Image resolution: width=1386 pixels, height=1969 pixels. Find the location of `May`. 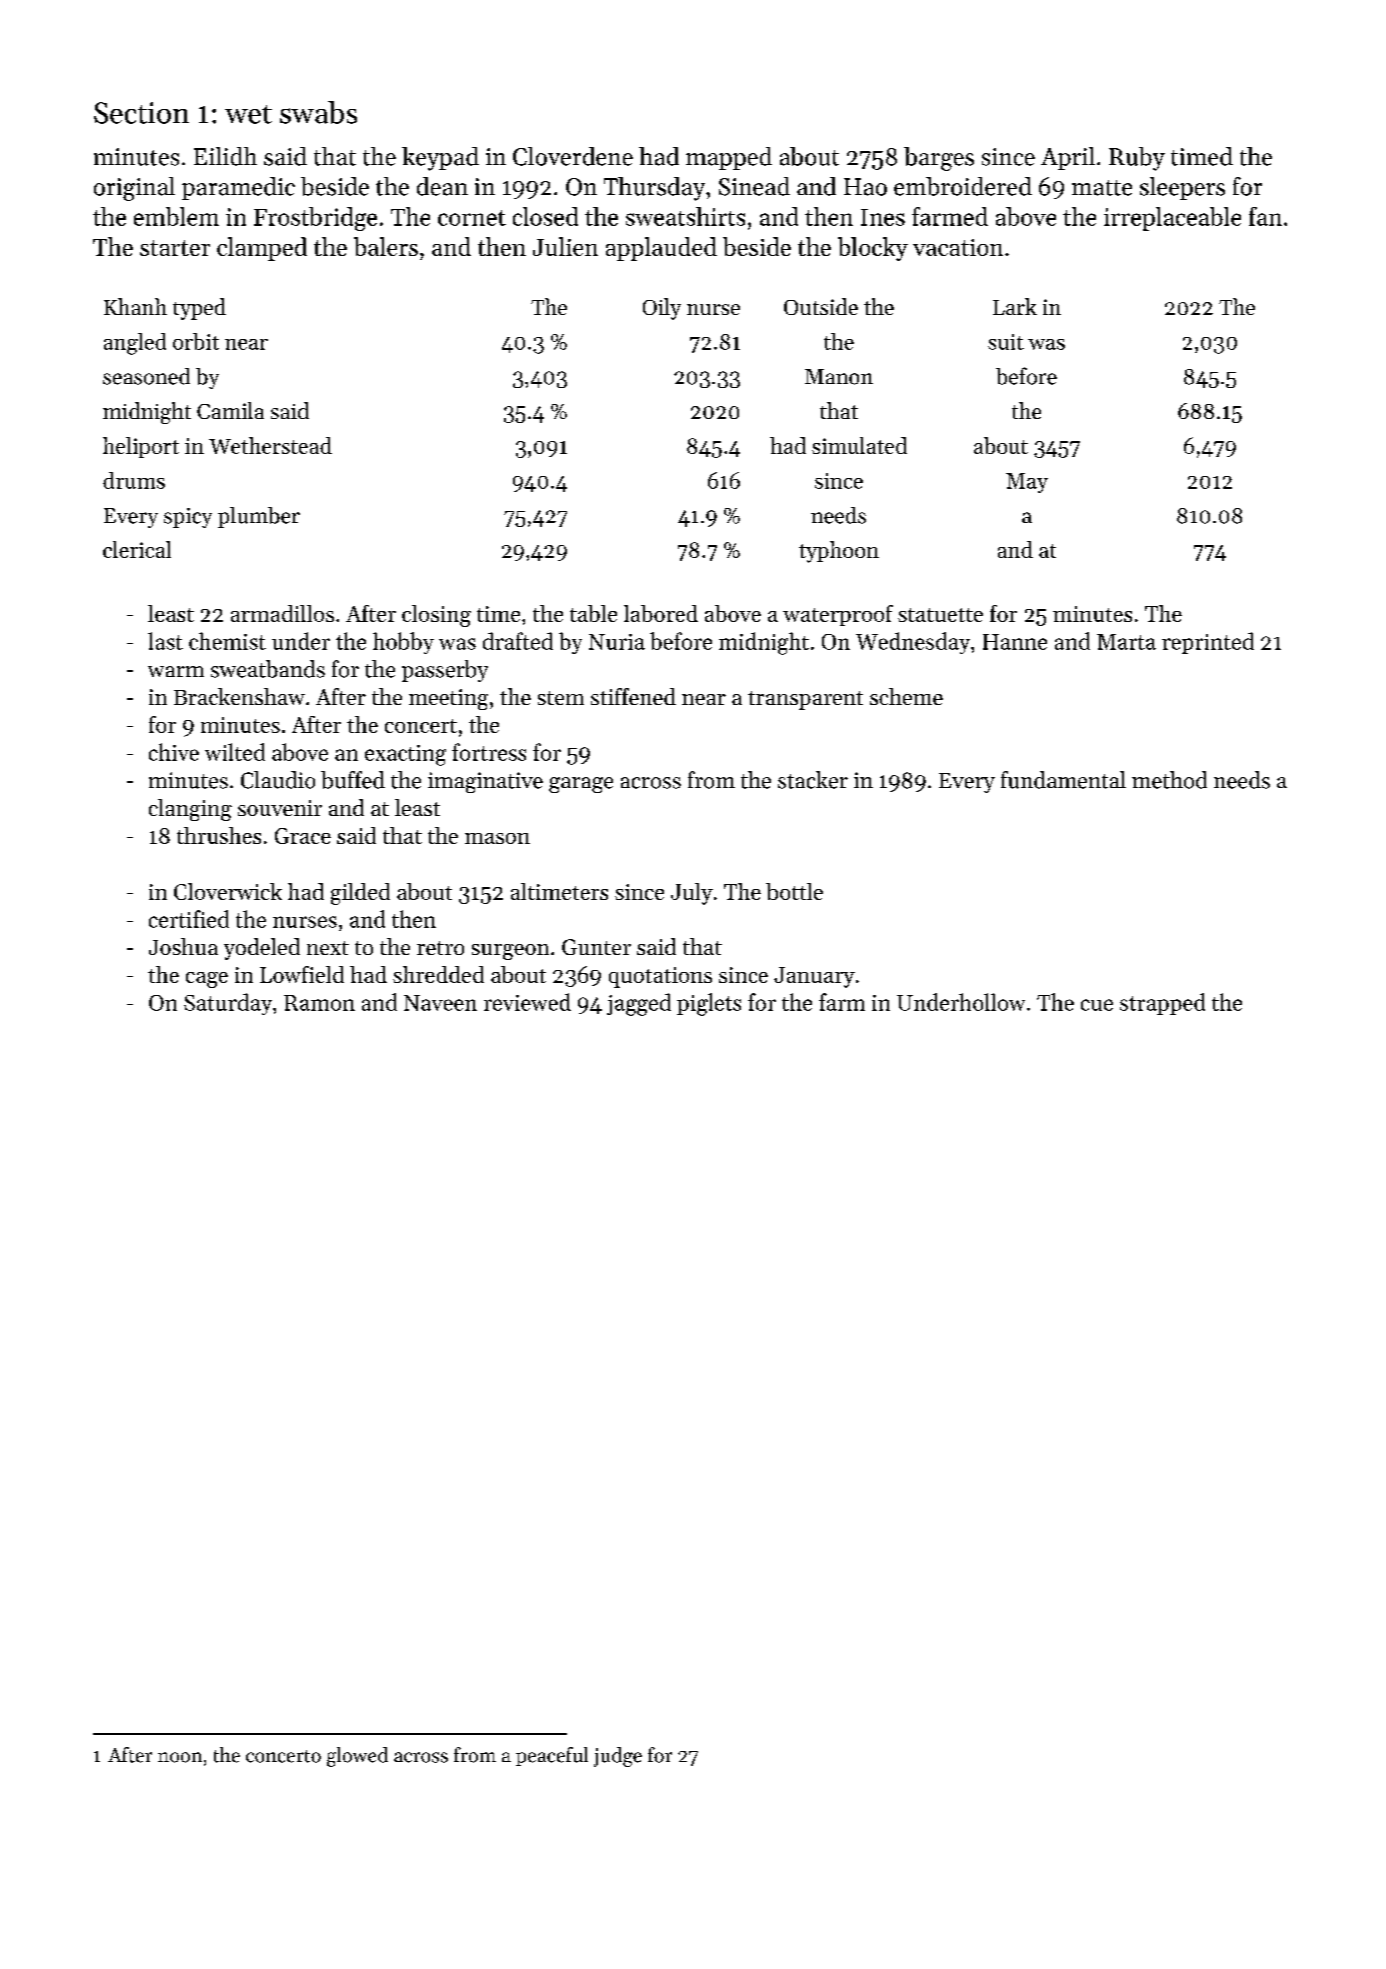

May is located at coordinates (1027, 483).
